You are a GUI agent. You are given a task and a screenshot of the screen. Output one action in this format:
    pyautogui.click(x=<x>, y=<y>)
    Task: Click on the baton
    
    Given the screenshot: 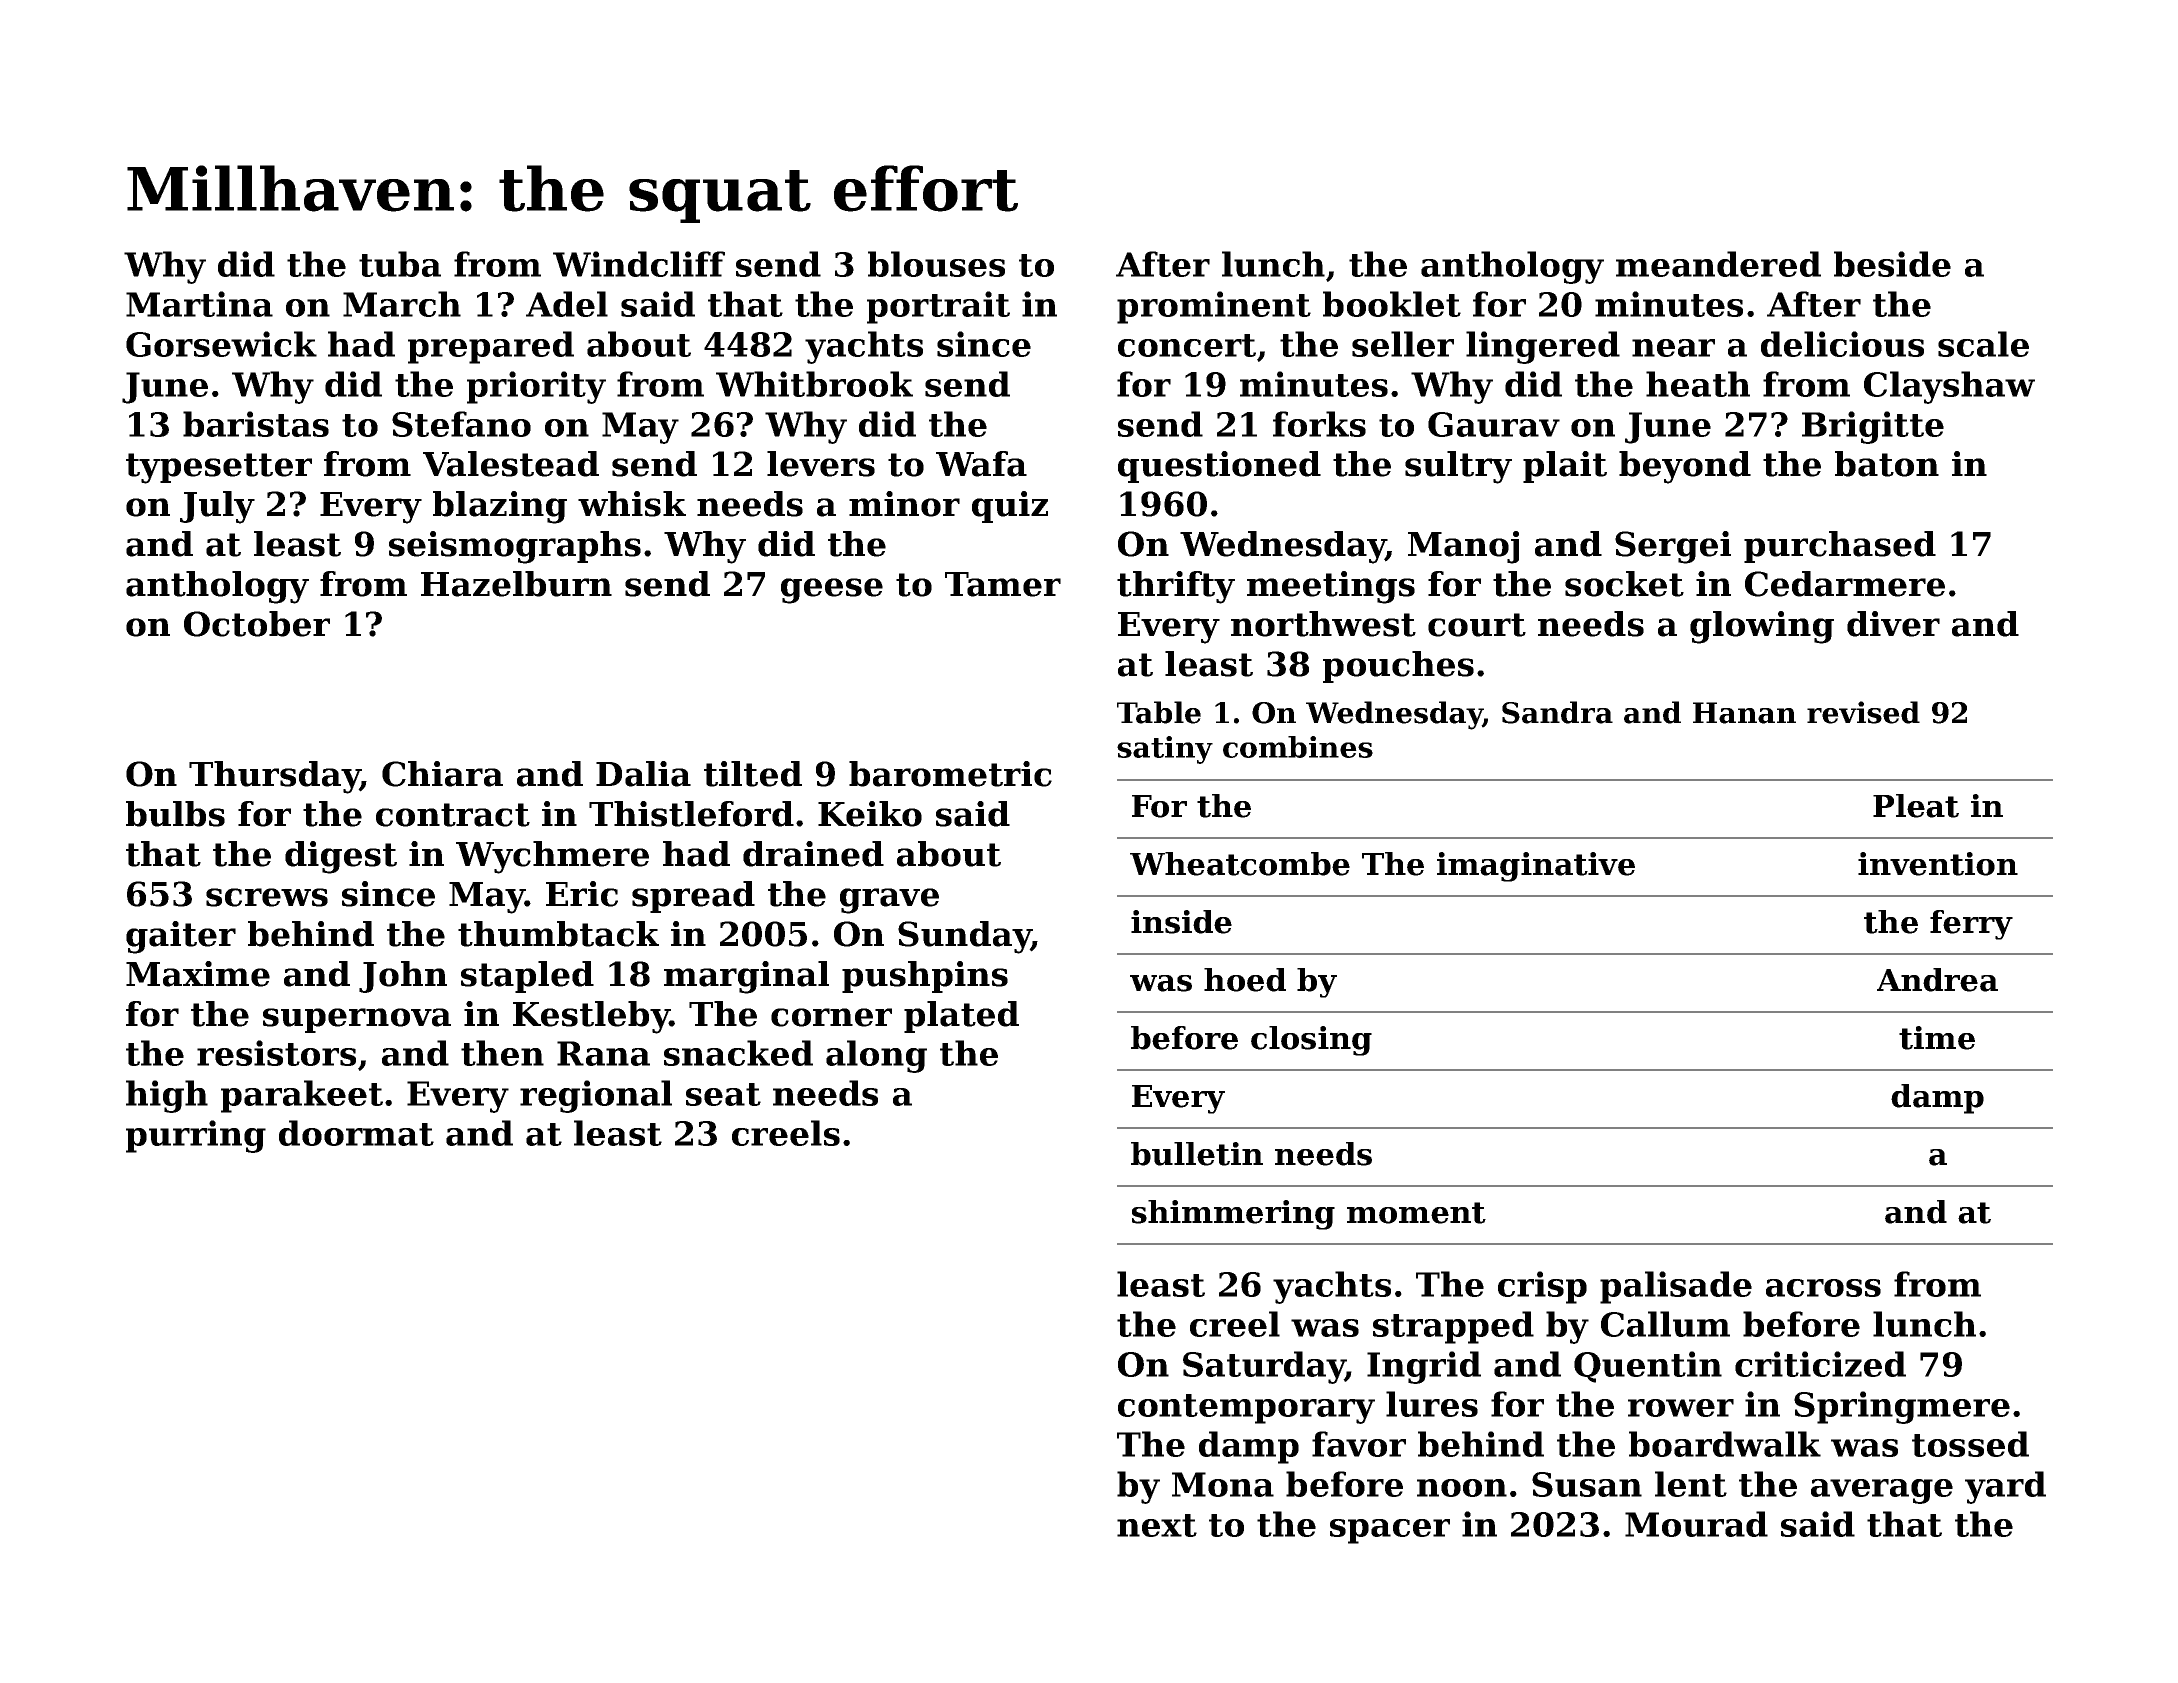 What is the action you would take?
    pyautogui.click(x=1887, y=464)
